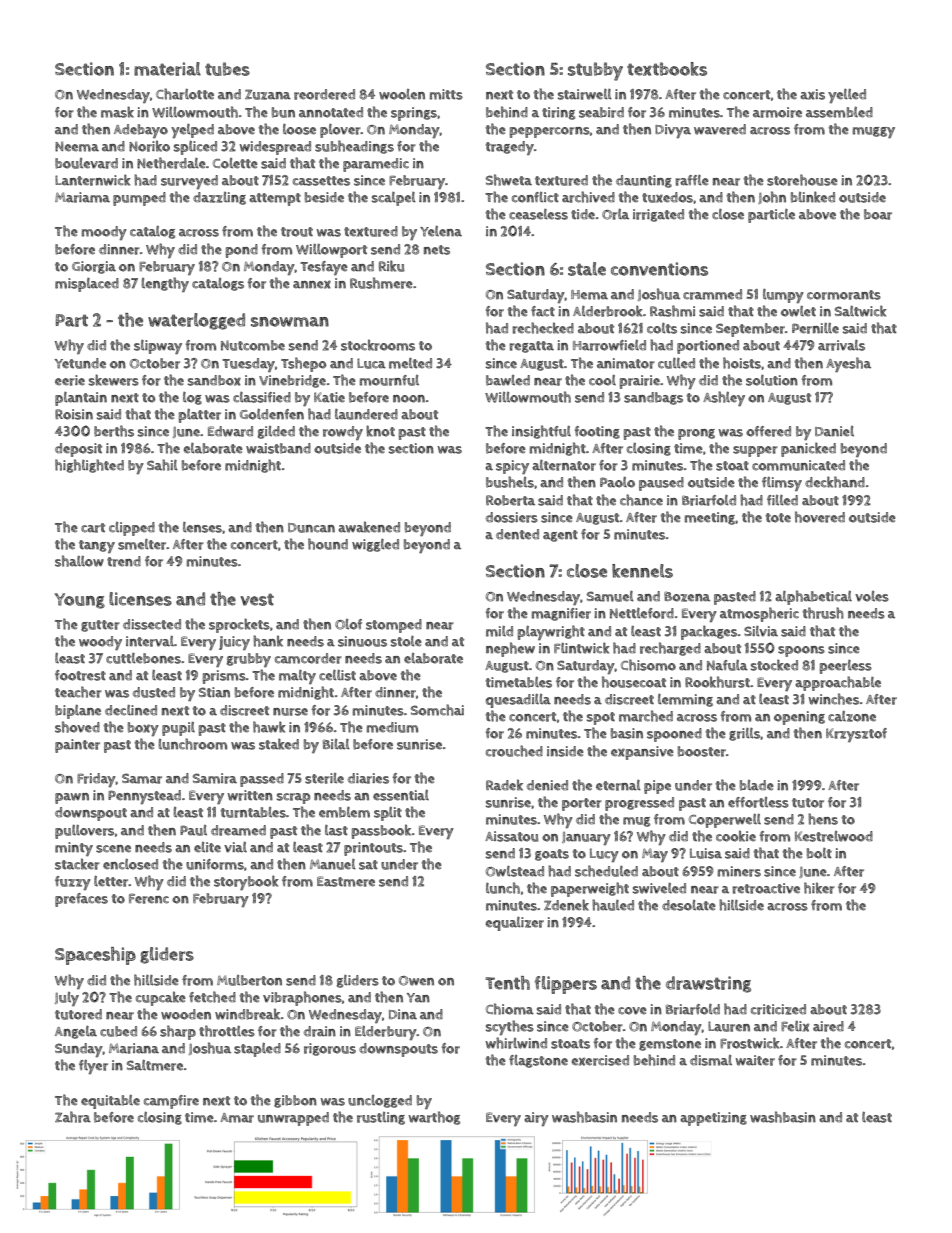 The height and width of the screenshot is (1233, 952). What do you see at coordinates (76, 1032) in the screenshot?
I see `Angela` at bounding box center [76, 1032].
